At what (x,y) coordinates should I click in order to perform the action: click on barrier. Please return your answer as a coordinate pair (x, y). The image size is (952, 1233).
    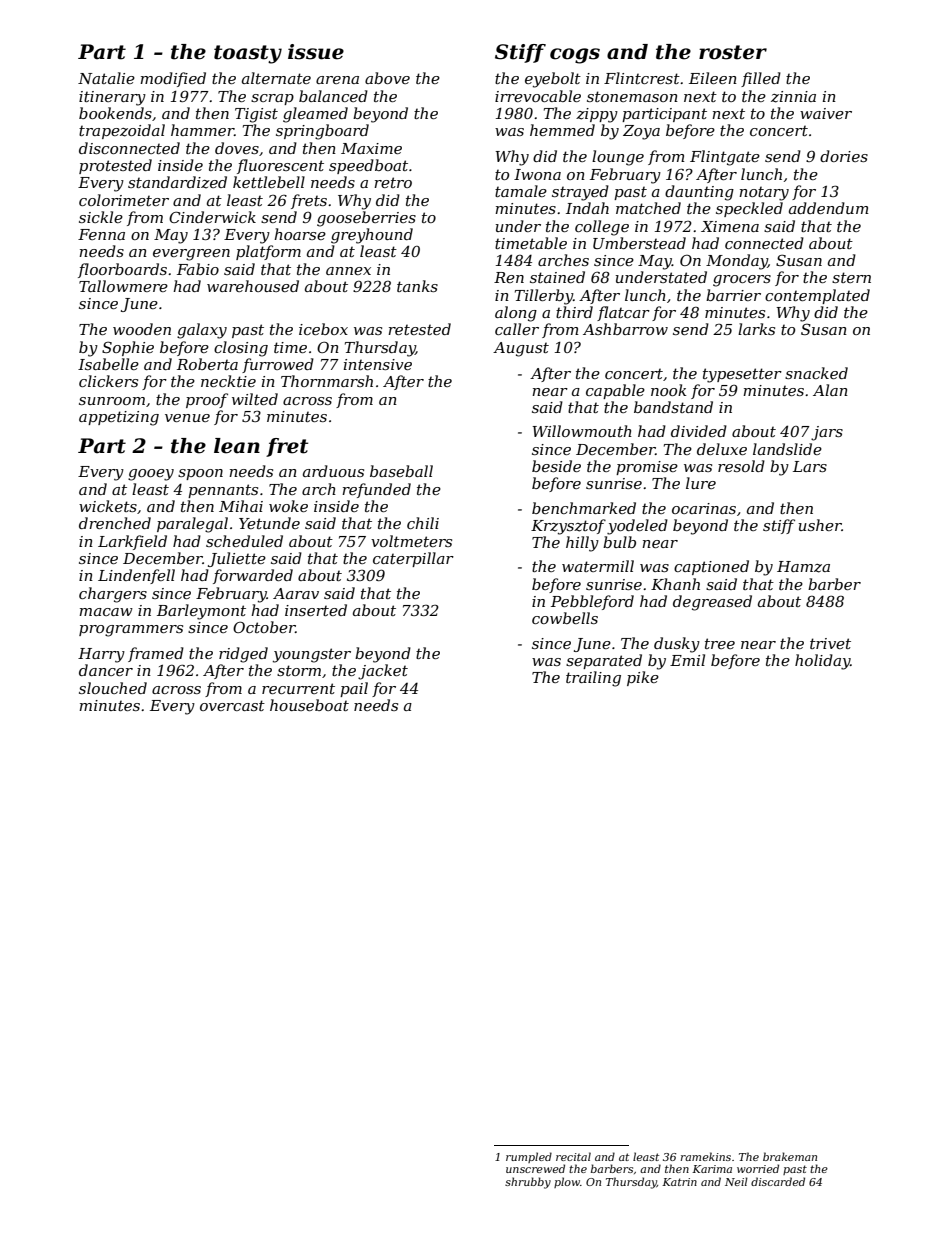
    Looking at the image, I should click on (733, 295).
